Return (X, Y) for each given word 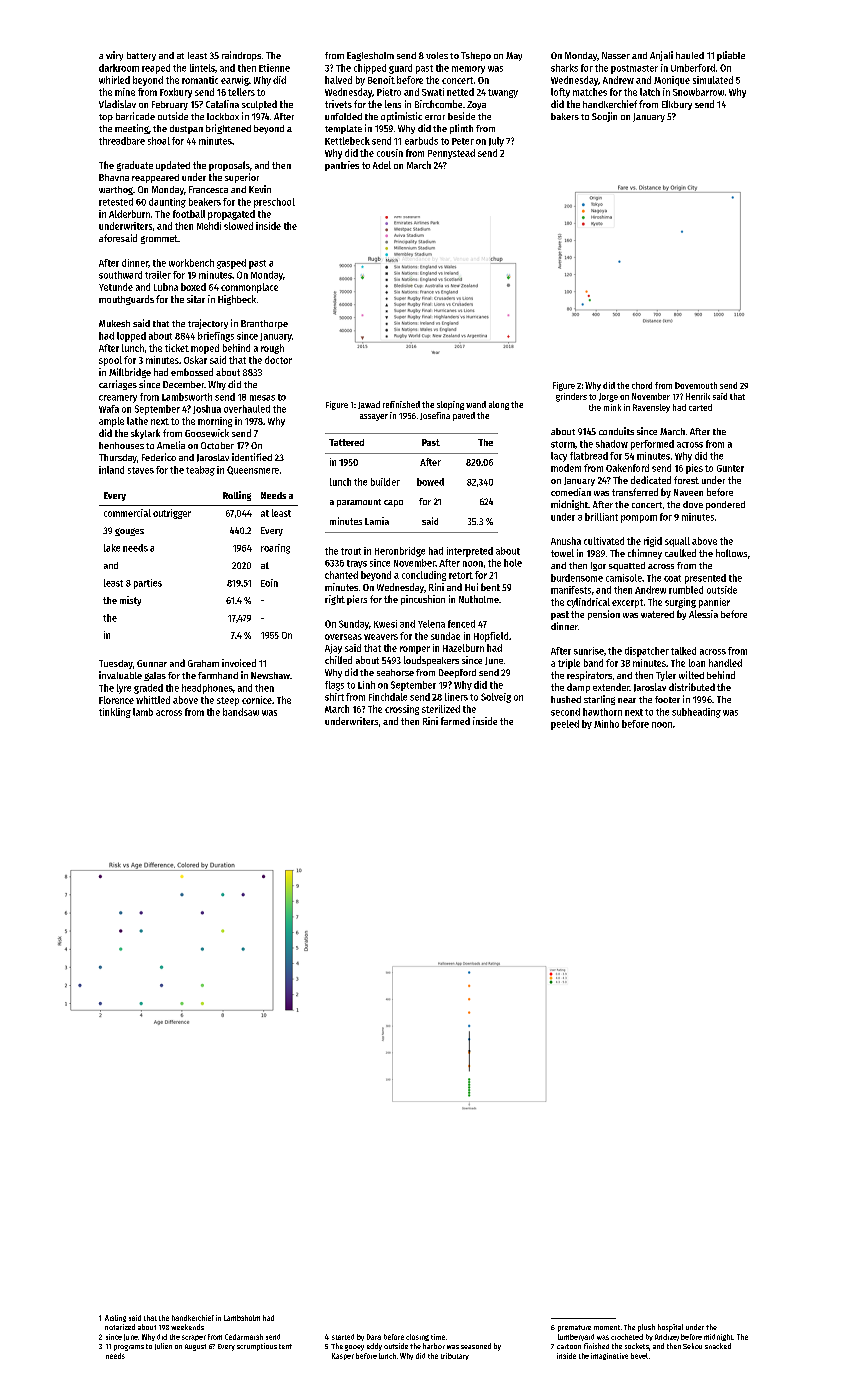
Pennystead (451, 154)
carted (700, 407)
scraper (194, 1338)
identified (252, 457)
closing (417, 1337)
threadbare (122, 141)
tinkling (115, 713)
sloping (450, 405)
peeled (565, 725)
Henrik (698, 396)
